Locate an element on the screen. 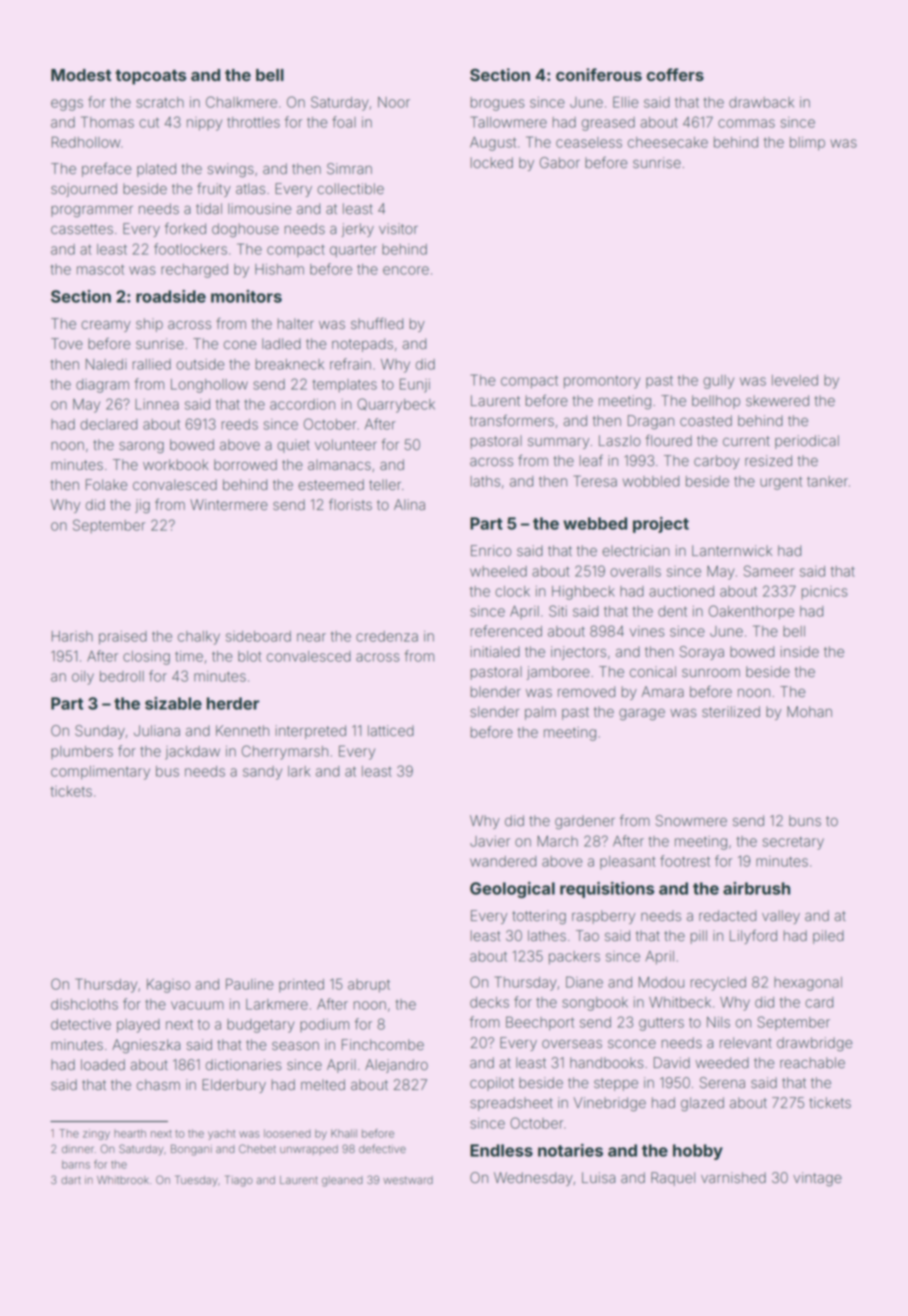 This screenshot has height=1316, width=908. secretary is located at coordinates (793, 843).
